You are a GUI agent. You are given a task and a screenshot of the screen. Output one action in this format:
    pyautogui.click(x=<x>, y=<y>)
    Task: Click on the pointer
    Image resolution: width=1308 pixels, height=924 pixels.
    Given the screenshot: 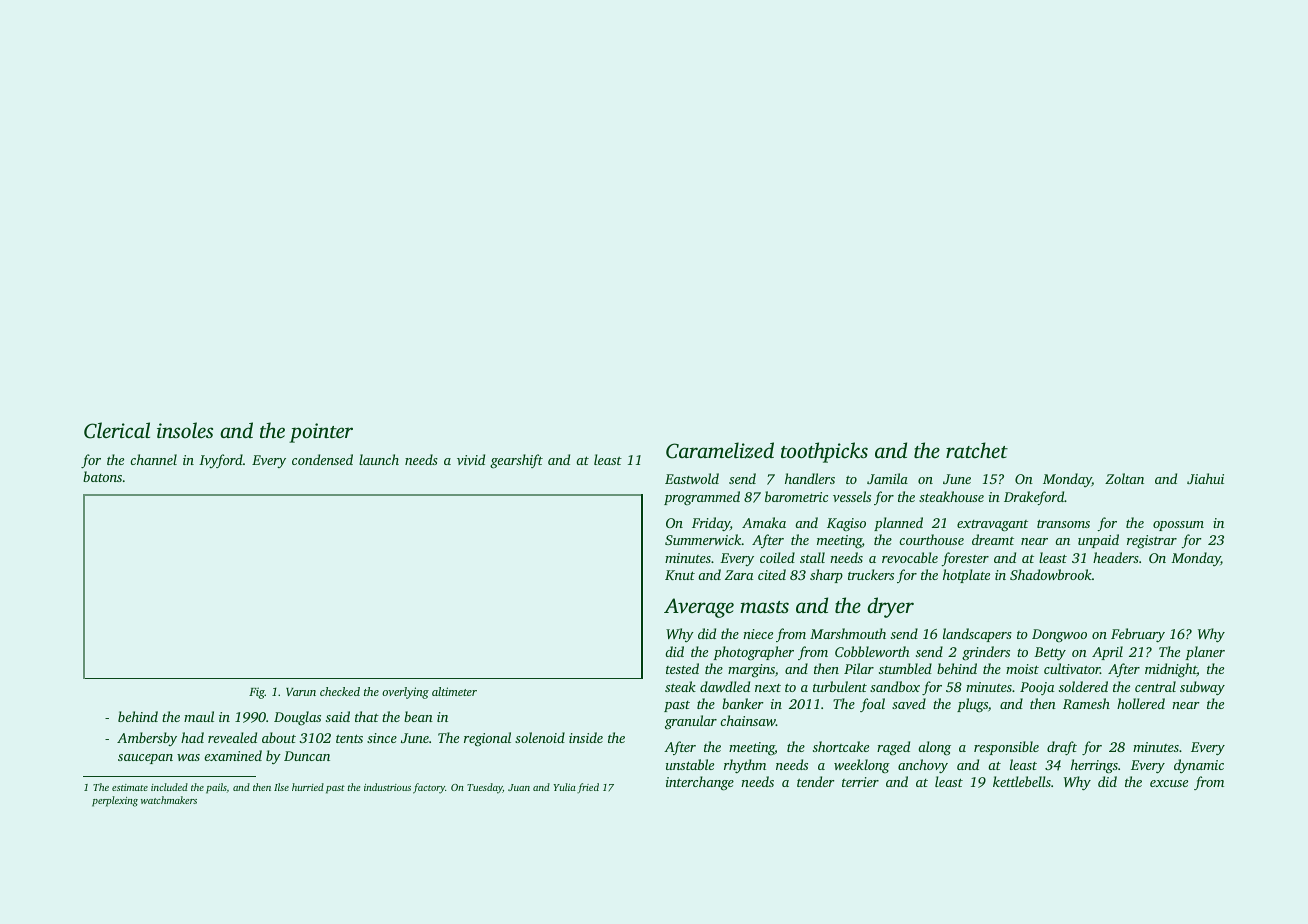 What is the action you would take?
    pyautogui.click(x=321, y=433)
